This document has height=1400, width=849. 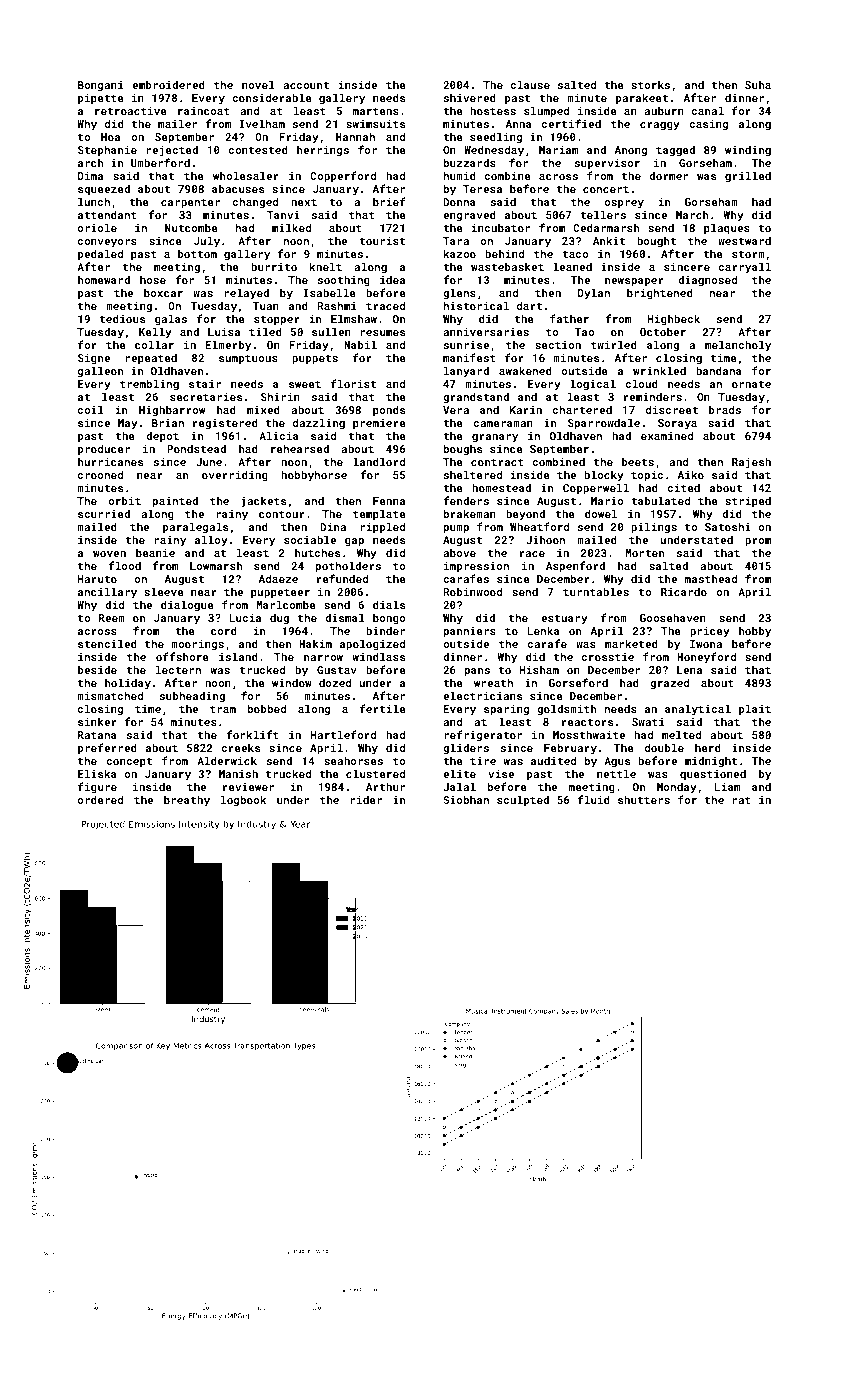 I want to click on burrito, so click(x=274, y=266).
